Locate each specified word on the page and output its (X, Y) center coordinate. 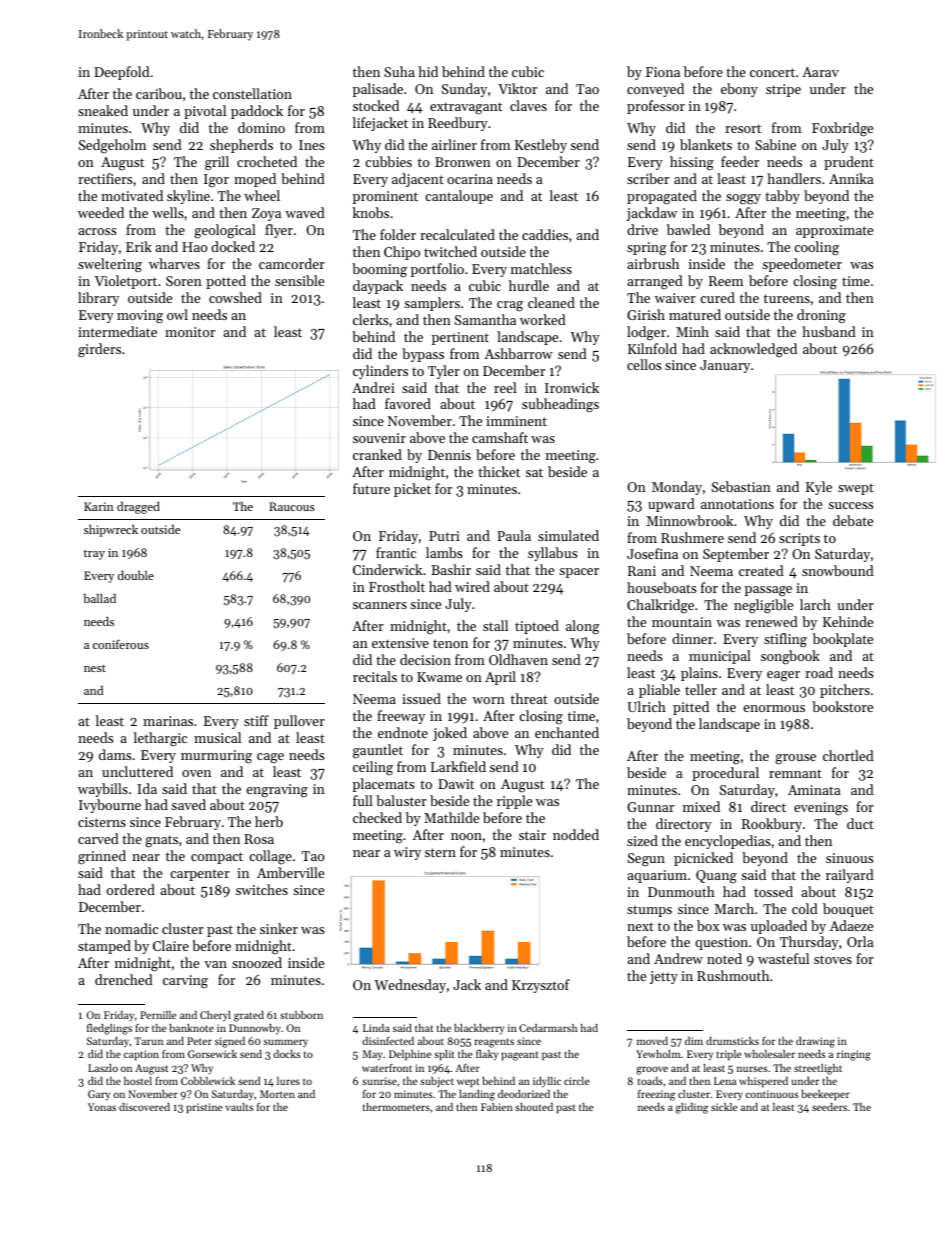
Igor (216, 180)
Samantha (485, 319)
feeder (740, 161)
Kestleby (541, 146)
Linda (376, 1028)
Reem (726, 281)
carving (185, 982)
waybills (103, 790)
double (136, 575)
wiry (407, 853)
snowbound (838, 570)
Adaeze (851, 925)
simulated (568, 535)
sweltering (110, 265)
